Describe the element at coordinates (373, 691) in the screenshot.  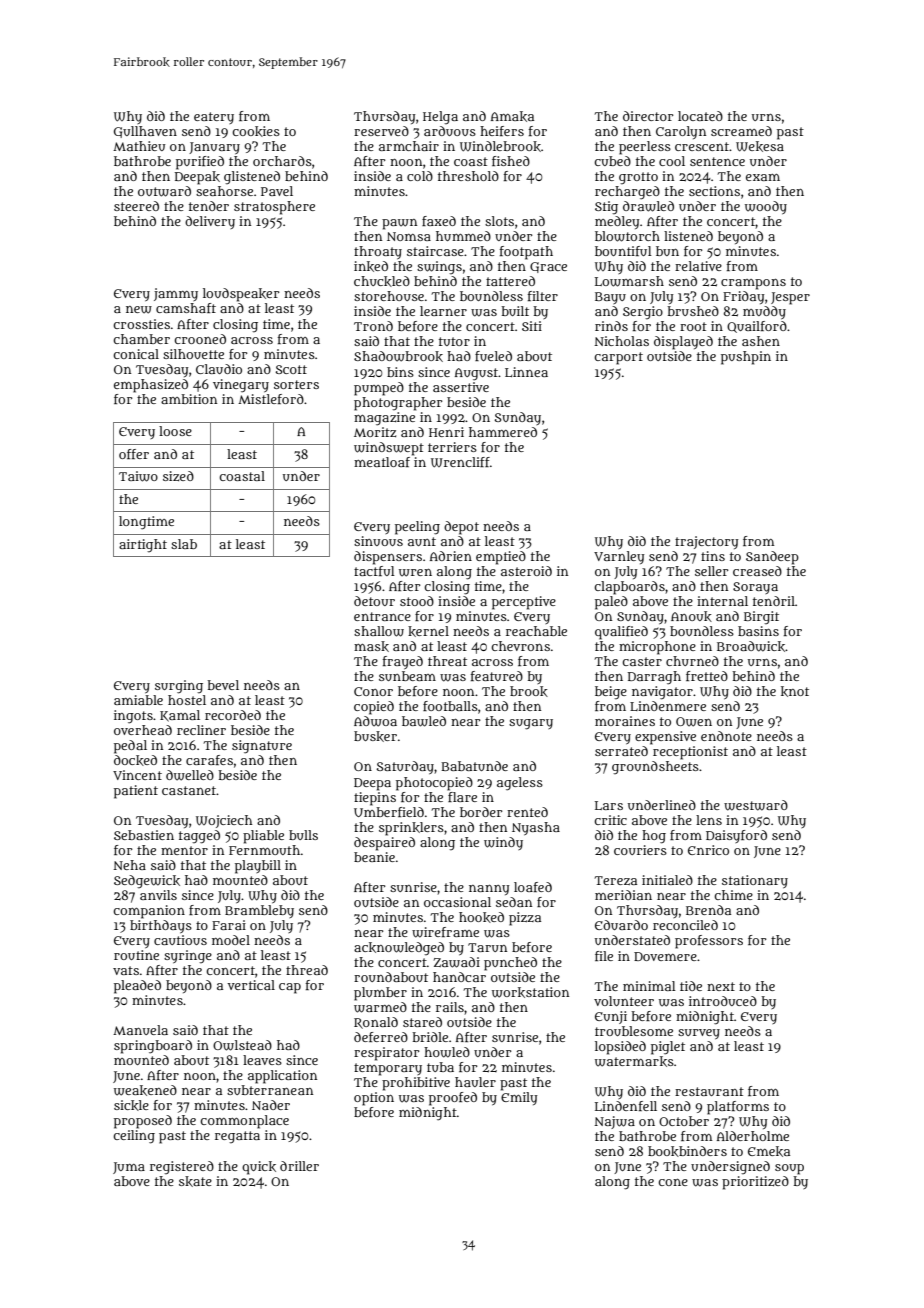
I see `Conor` at that location.
